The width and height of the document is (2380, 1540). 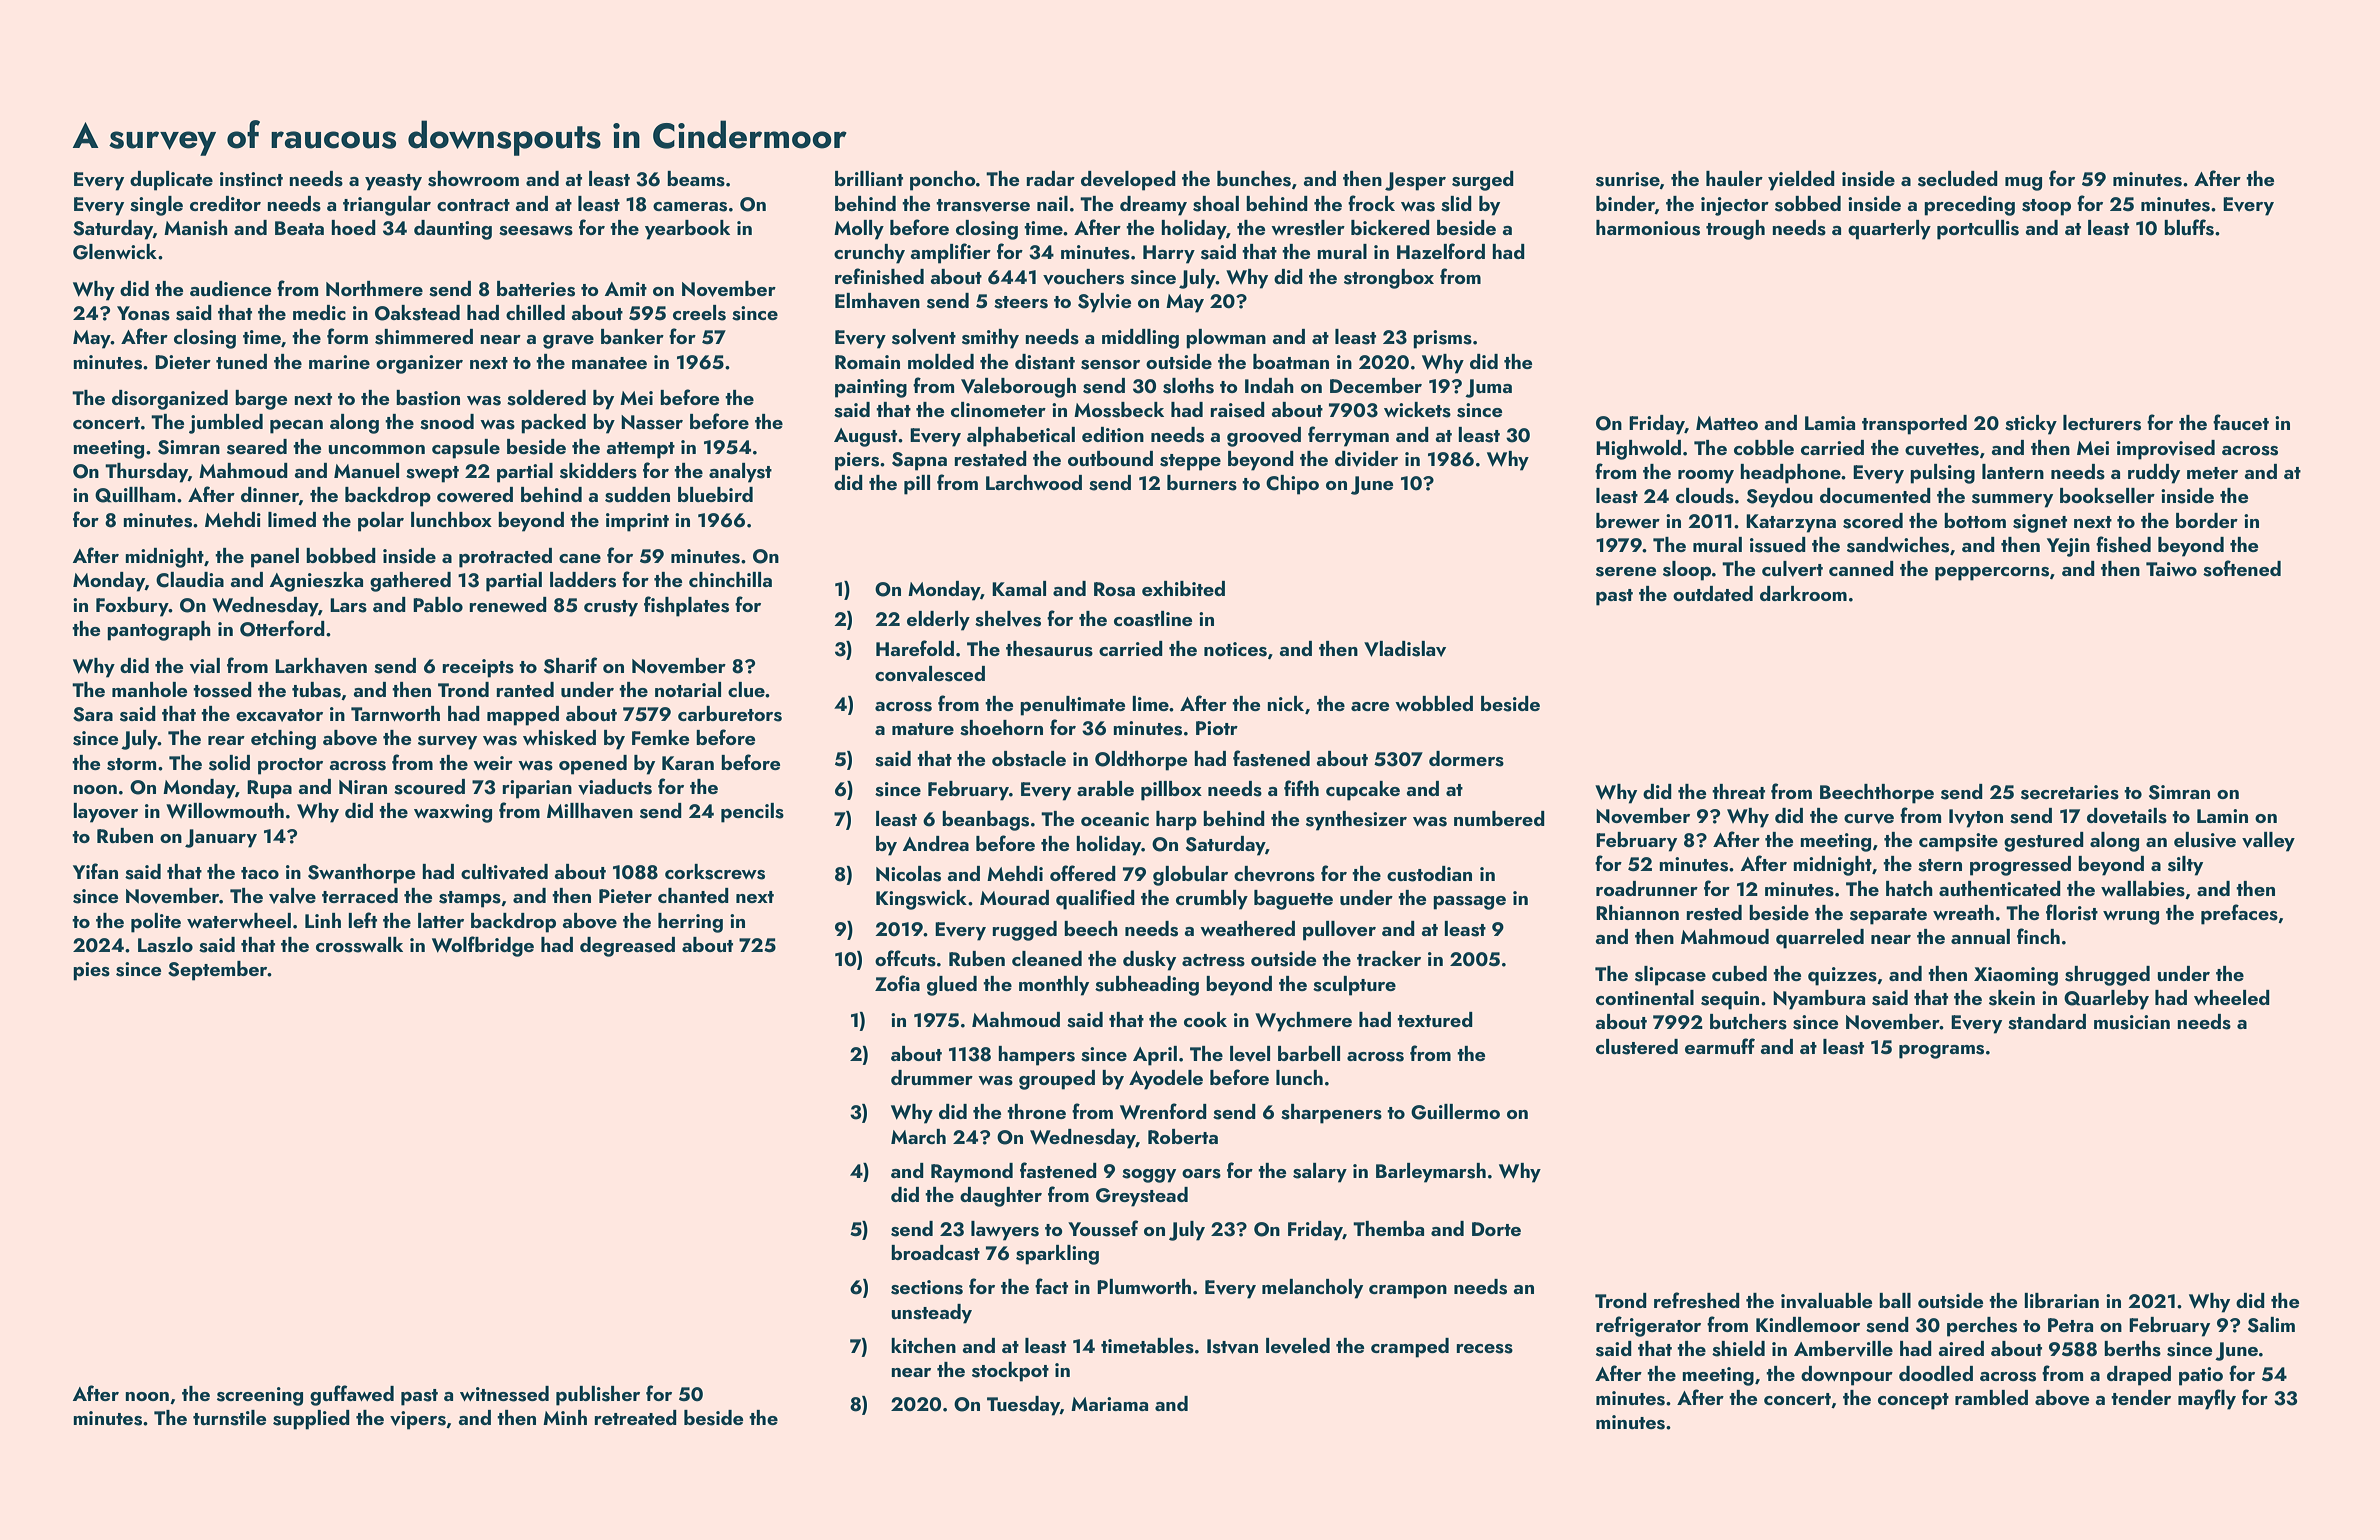 What do you see at coordinates (2166, 450) in the document?
I see `improvised` at bounding box center [2166, 450].
